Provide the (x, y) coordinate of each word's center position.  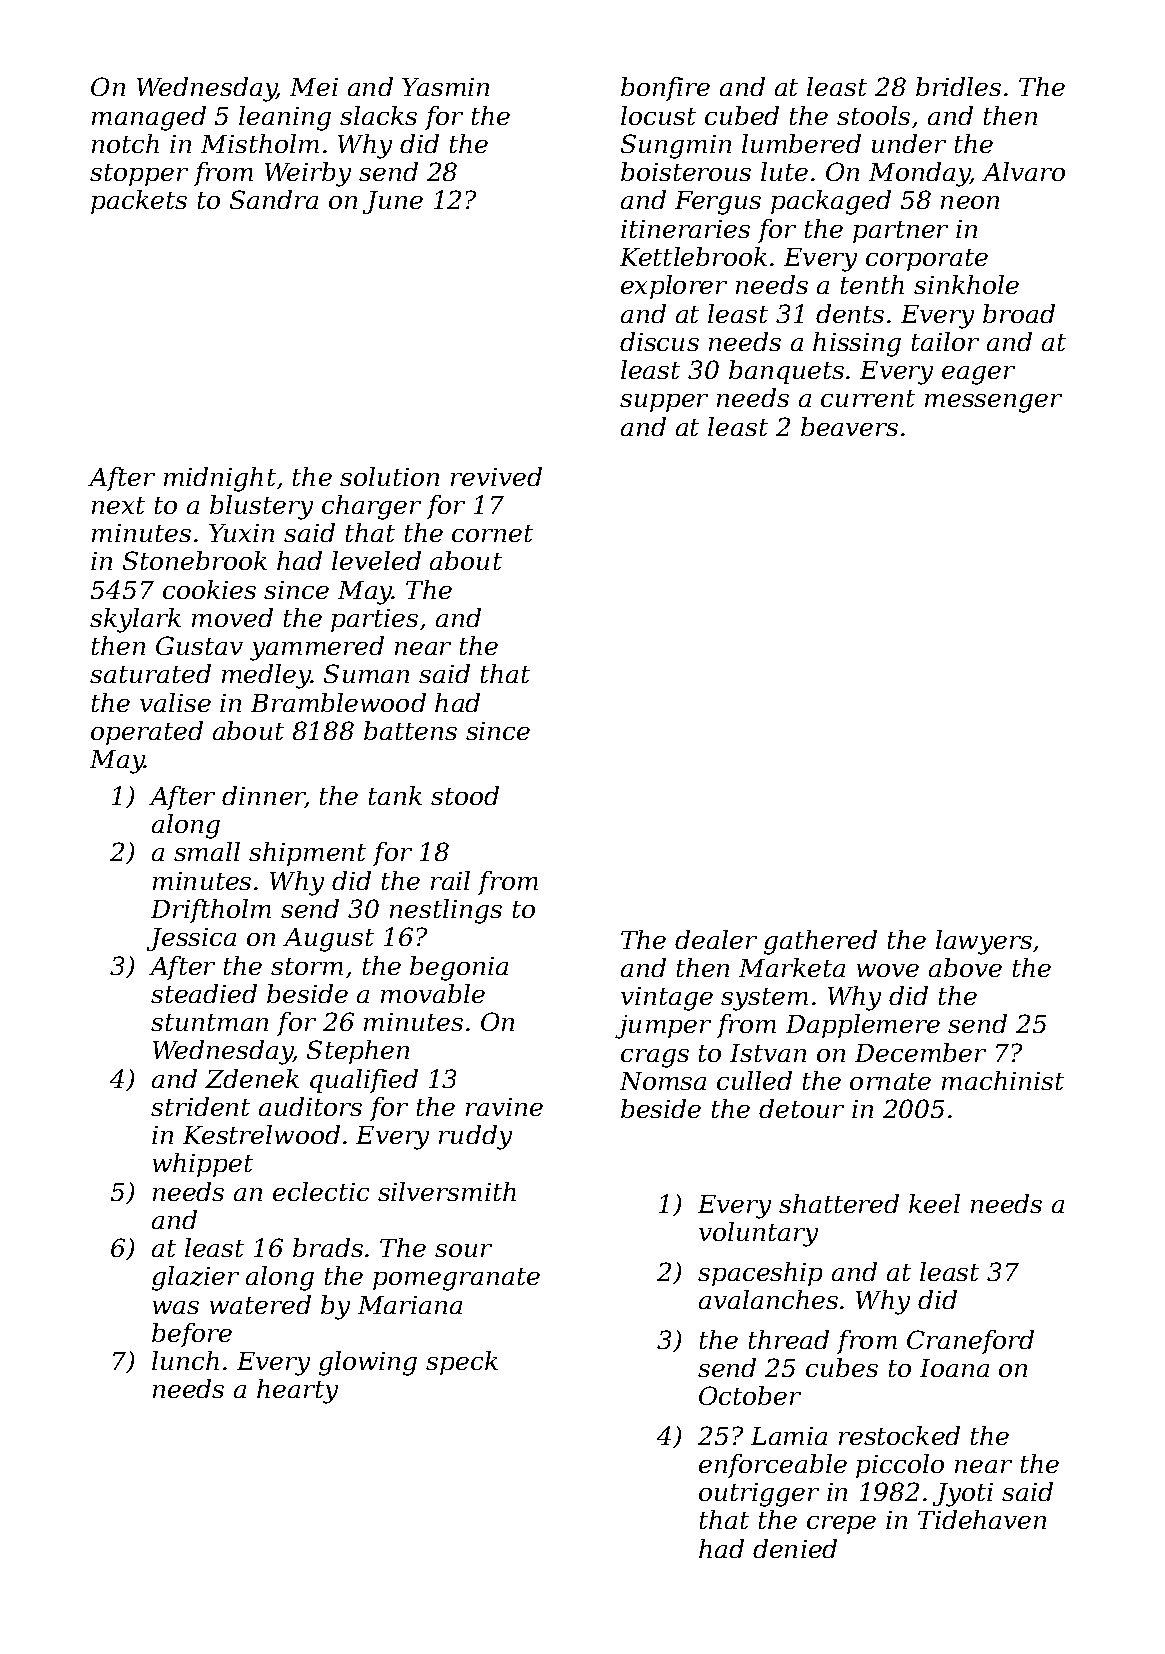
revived (496, 476)
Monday (919, 174)
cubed (742, 115)
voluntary (758, 1234)
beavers (849, 426)
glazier (195, 1278)
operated (147, 733)
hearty (297, 1391)
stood (465, 795)
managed (149, 118)
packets (139, 202)
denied (795, 1548)
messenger (993, 403)
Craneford (970, 1342)
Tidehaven (982, 1519)
